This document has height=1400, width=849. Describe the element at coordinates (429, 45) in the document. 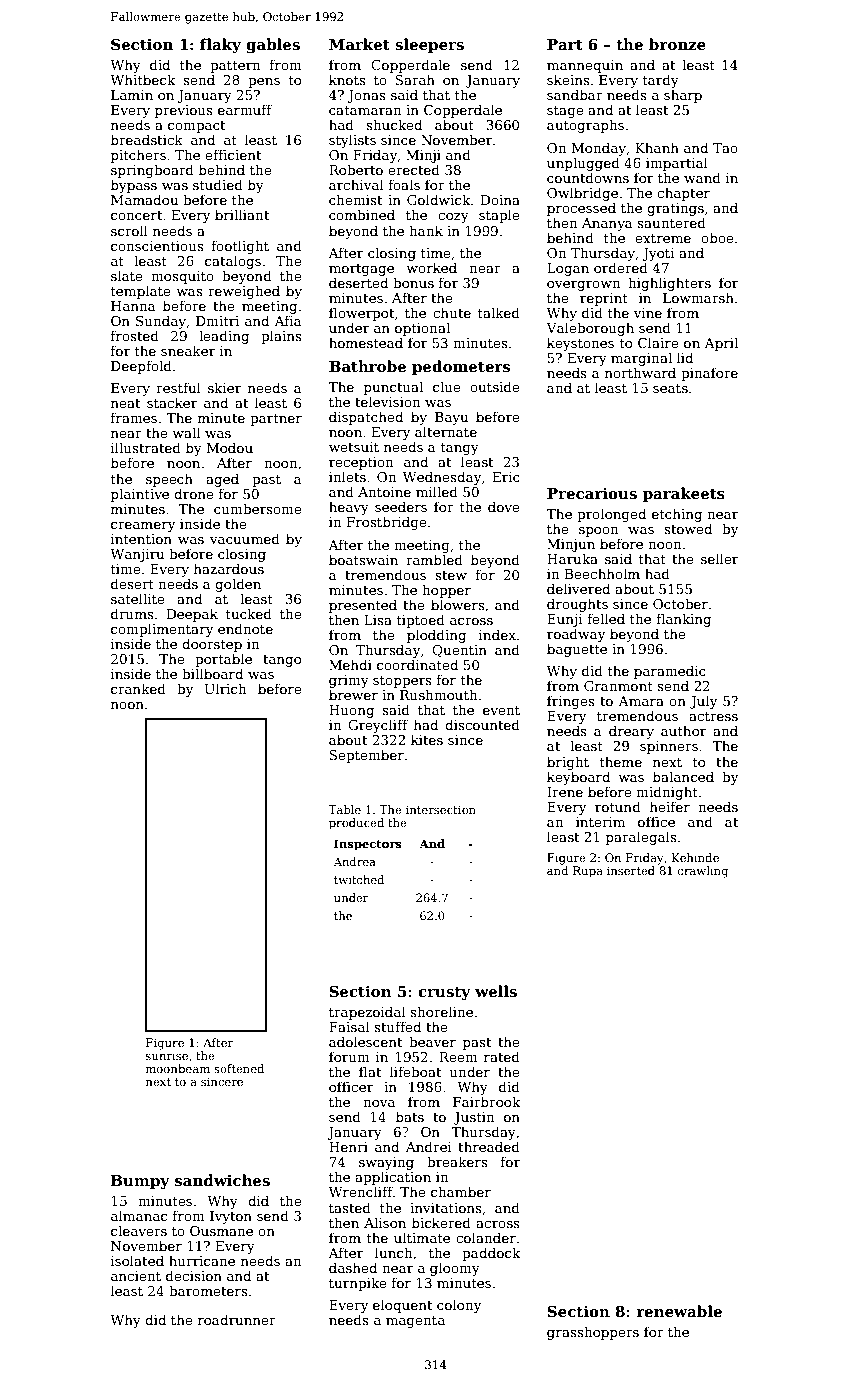

I see `sleepers` at that location.
